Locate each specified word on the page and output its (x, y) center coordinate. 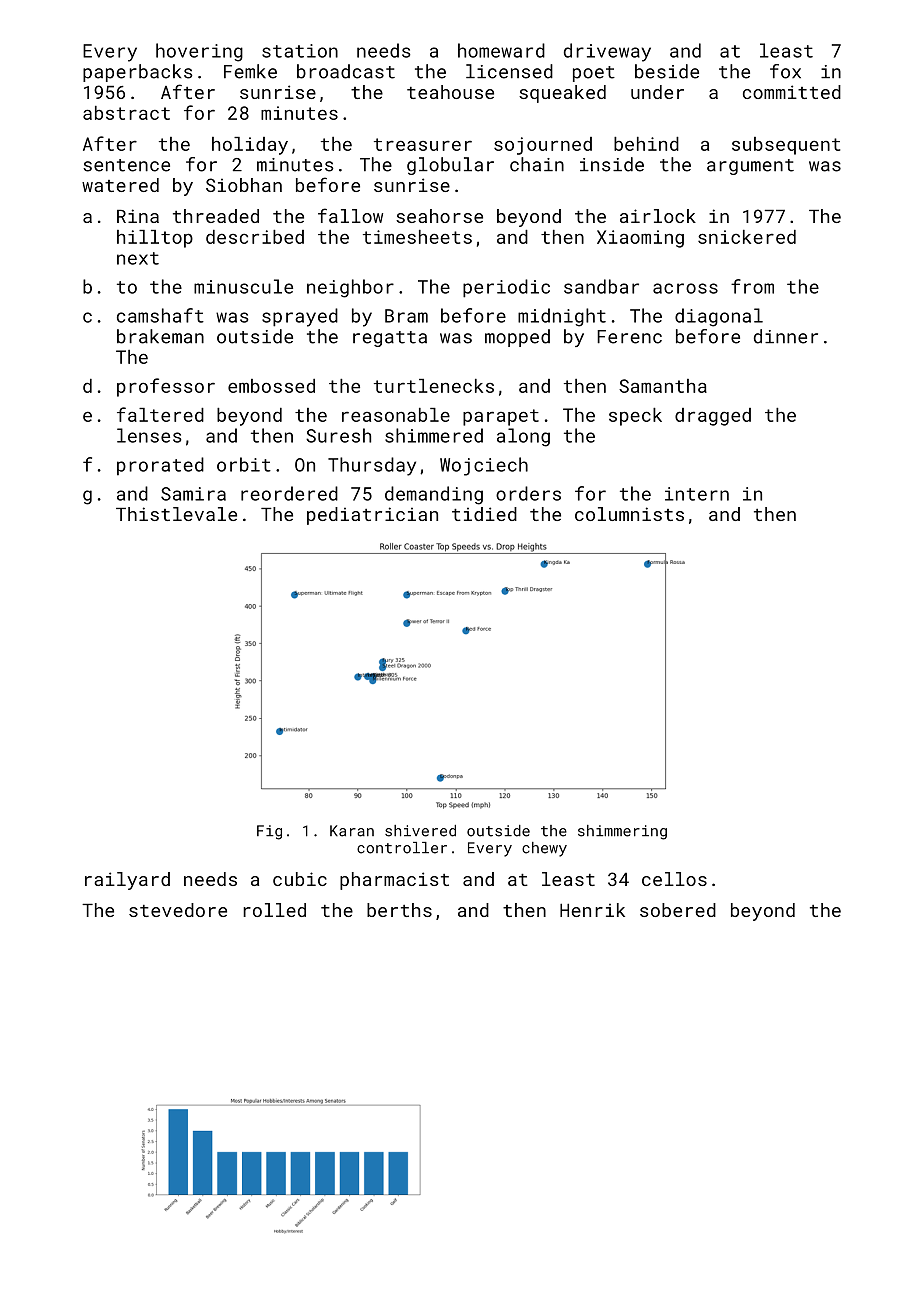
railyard (127, 881)
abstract (126, 113)
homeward (501, 50)
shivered (420, 831)
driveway (607, 52)
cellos (674, 879)
